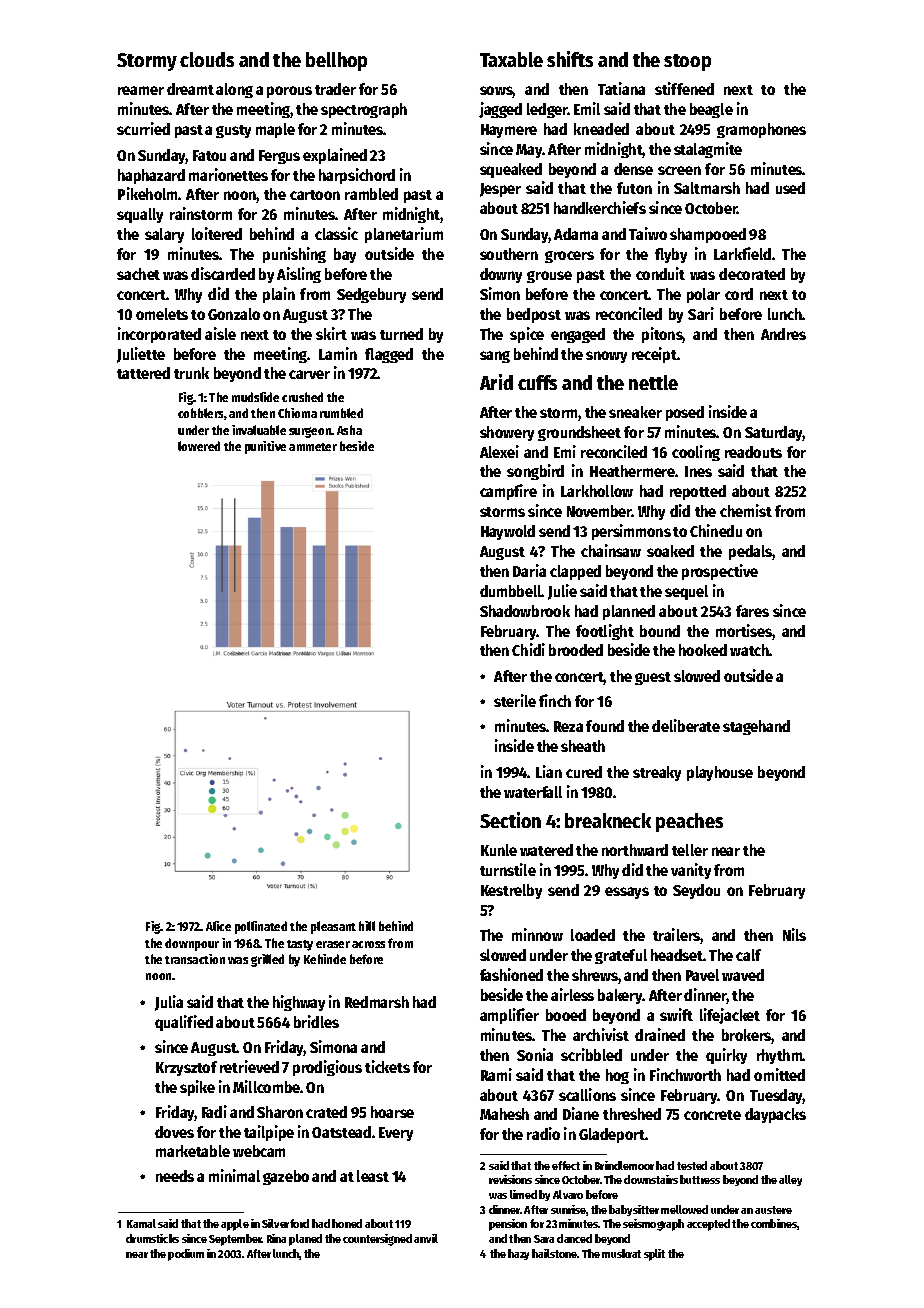 The width and height of the image is (924, 1308). What do you see at coordinates (495, 357) in the image?
I see `sang` at bounding box center [495, 357].
